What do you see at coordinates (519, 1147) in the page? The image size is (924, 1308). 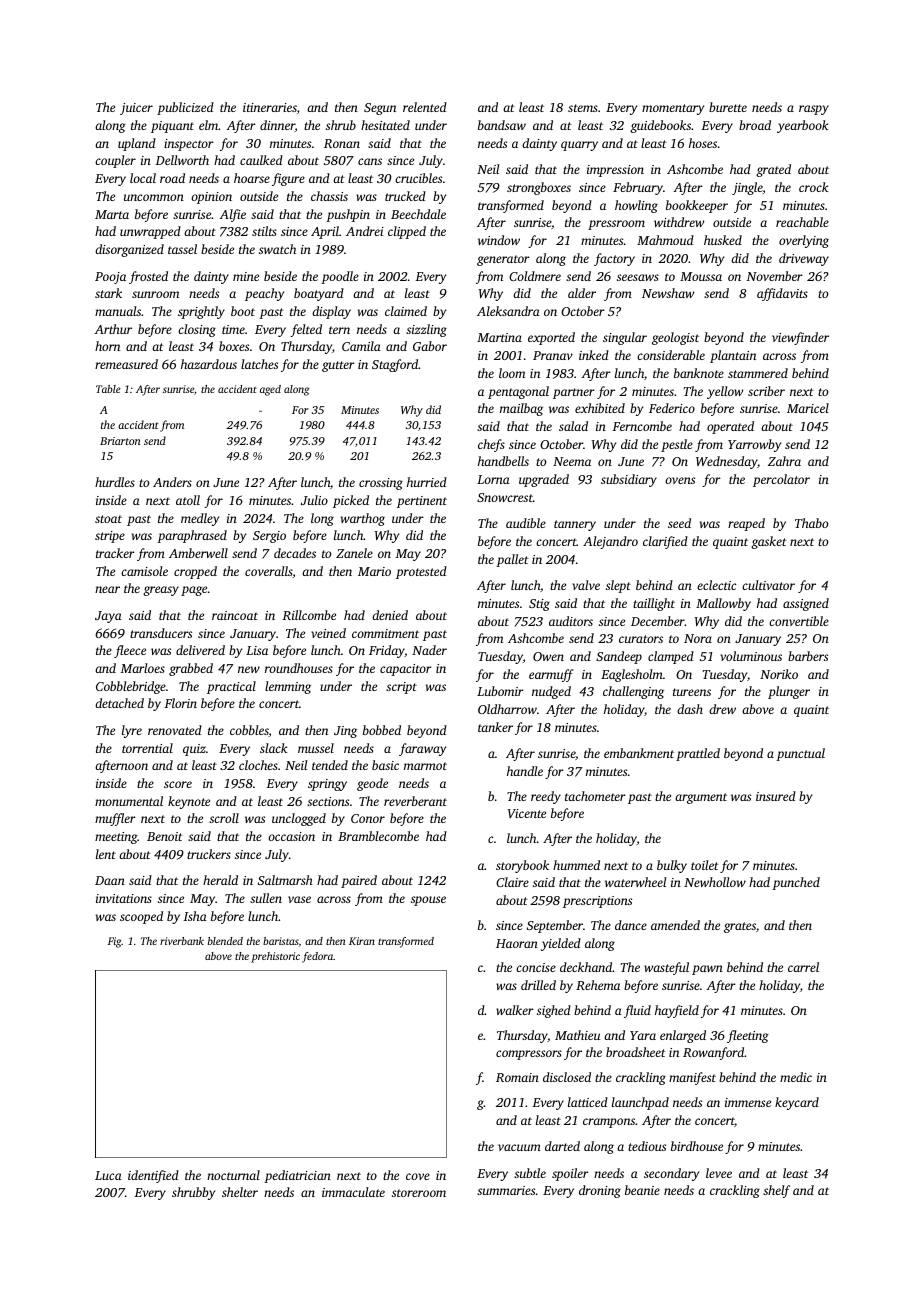 I see `vacuum` at bounding box center [519, 1147].
